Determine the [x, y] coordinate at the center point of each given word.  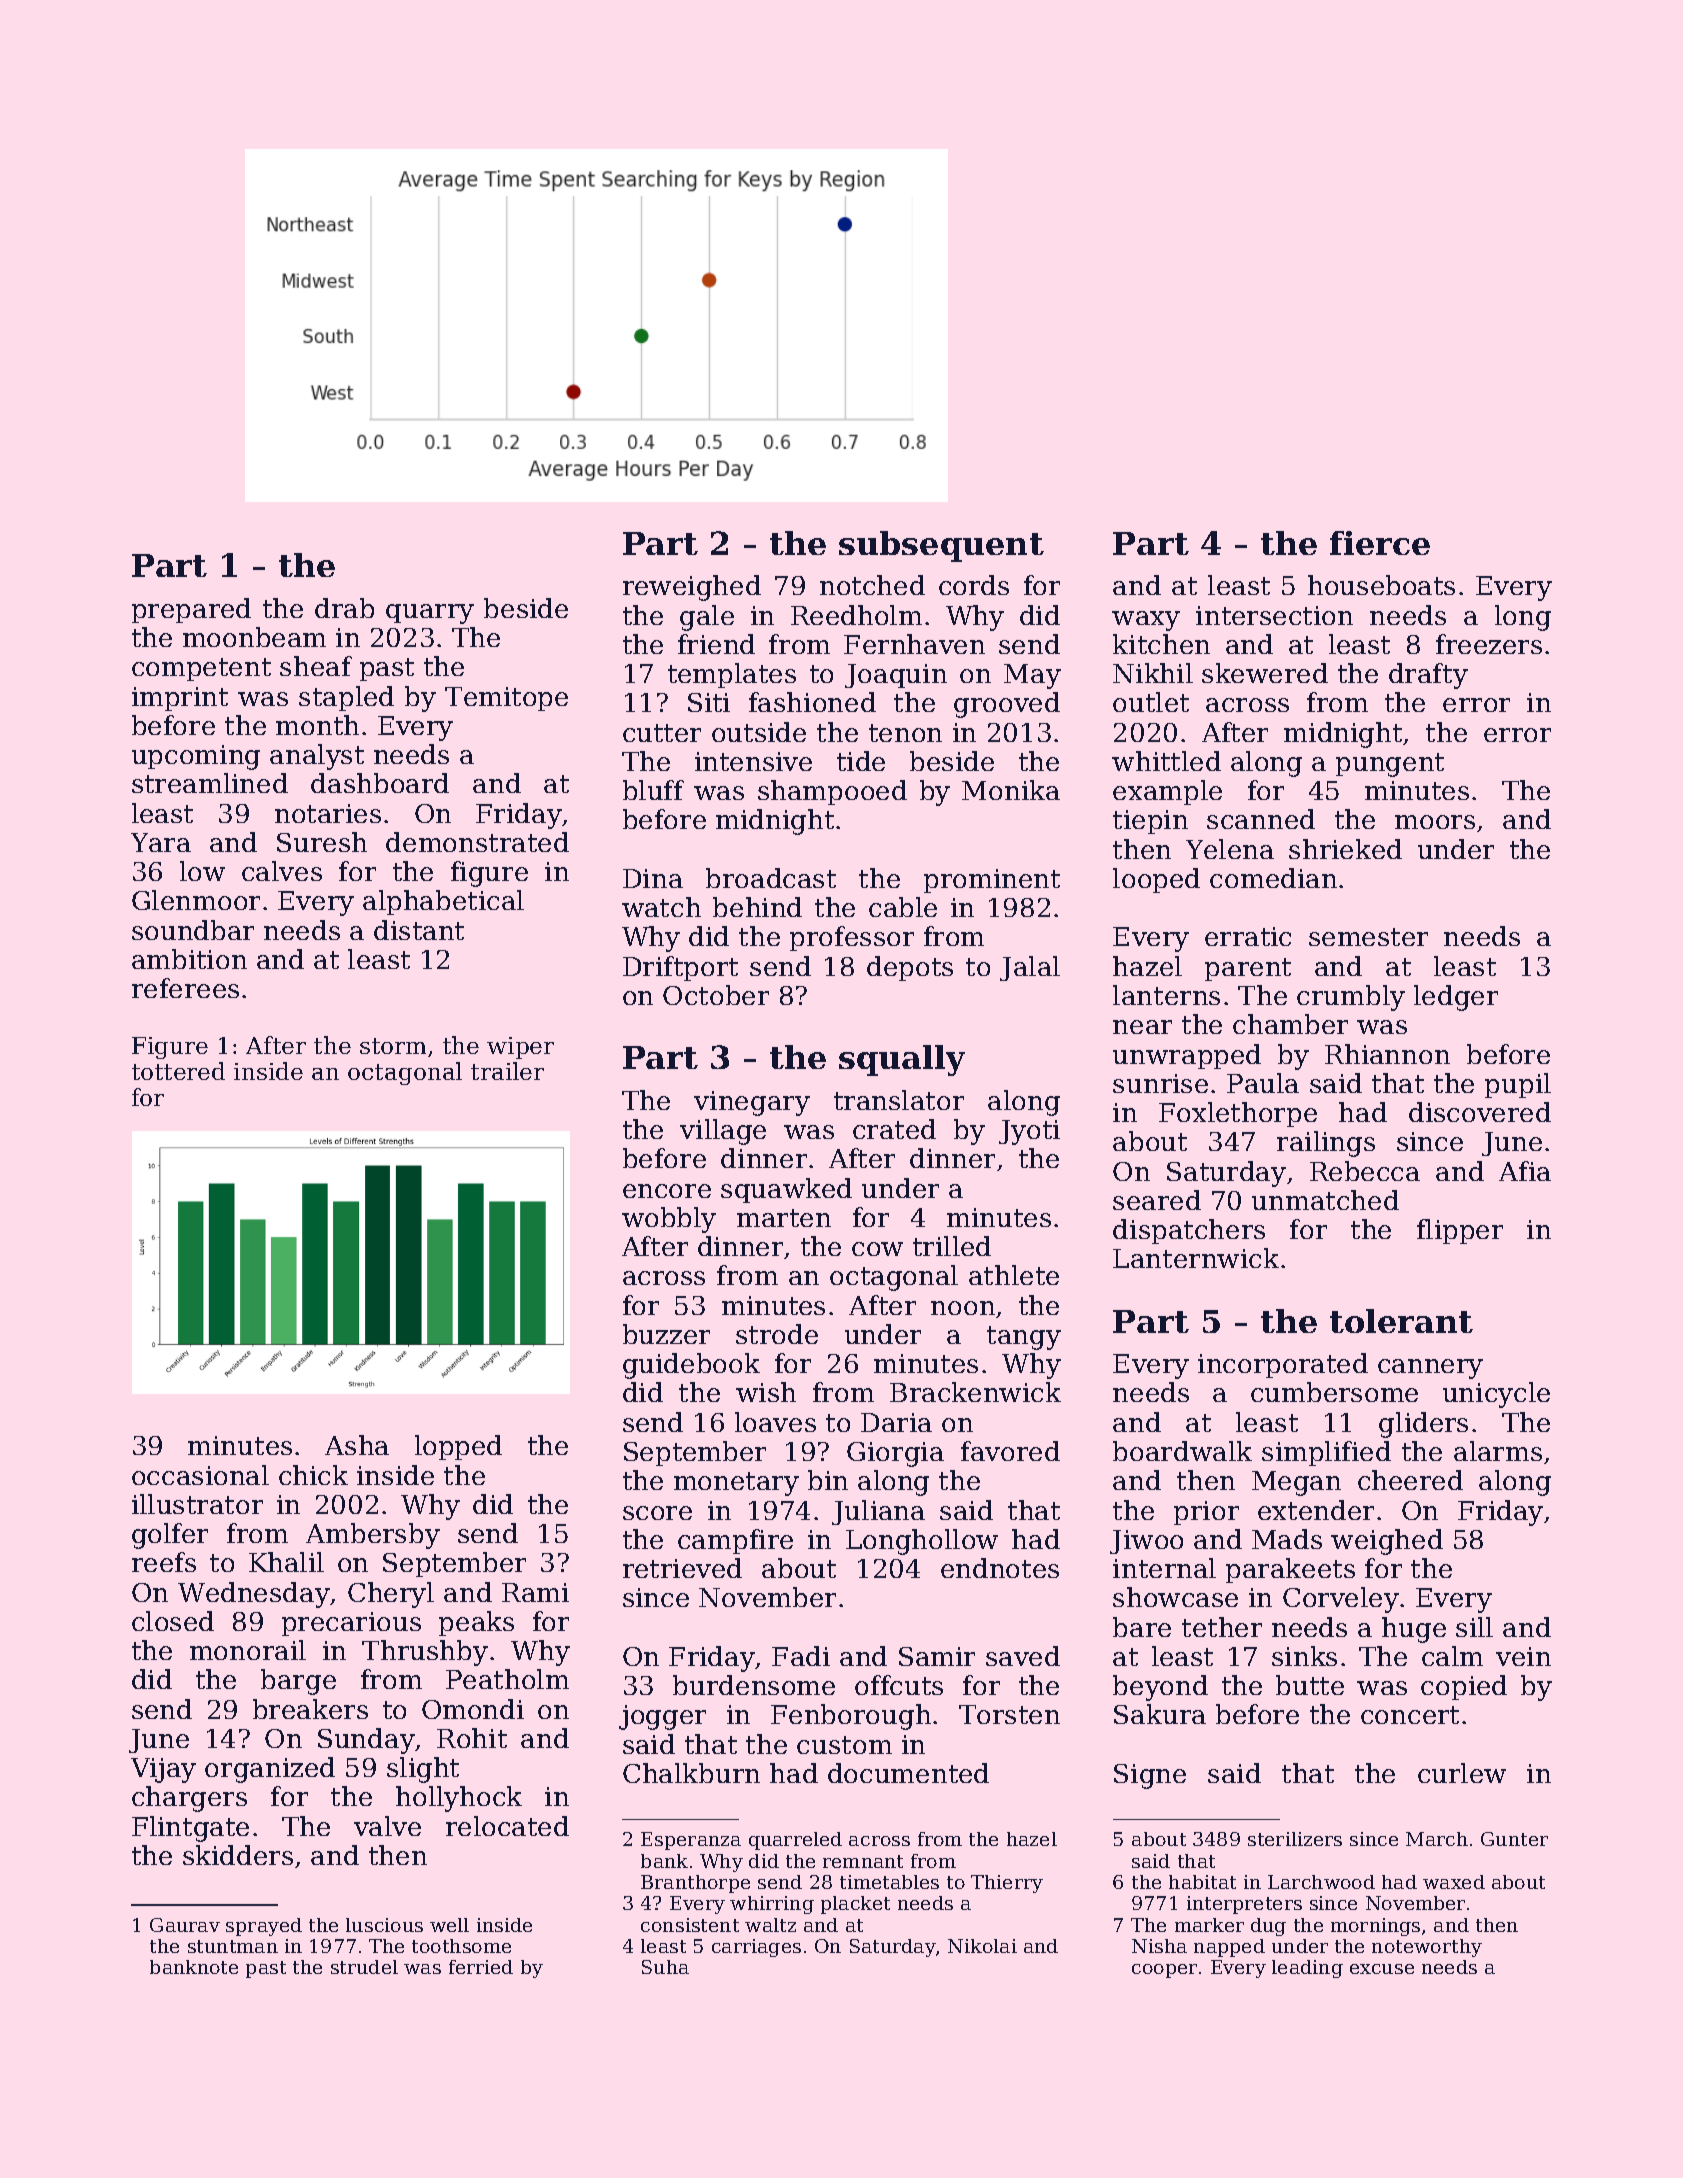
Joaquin [896, 676]
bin [828, 1480]
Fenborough [851, 1717]
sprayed [264, 1927]
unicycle [1496, 1395]
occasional [200, 1475]
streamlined [210, 783]
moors [1435, 822]
